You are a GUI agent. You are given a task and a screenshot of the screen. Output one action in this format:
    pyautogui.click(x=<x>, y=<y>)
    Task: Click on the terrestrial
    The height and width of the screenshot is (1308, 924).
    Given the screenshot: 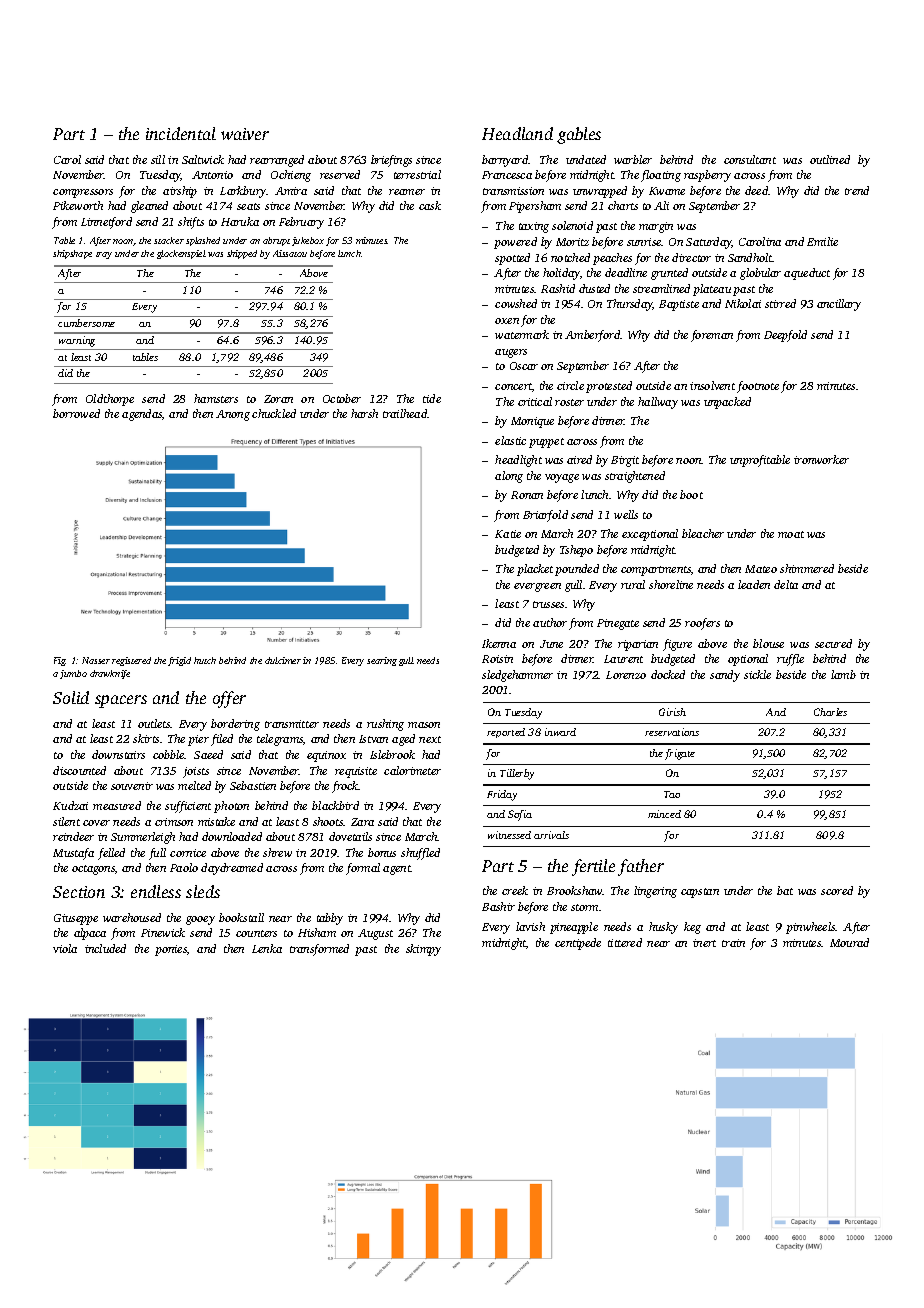 What is the action you would take?
    pyautogui.click(x=417, y=174)
